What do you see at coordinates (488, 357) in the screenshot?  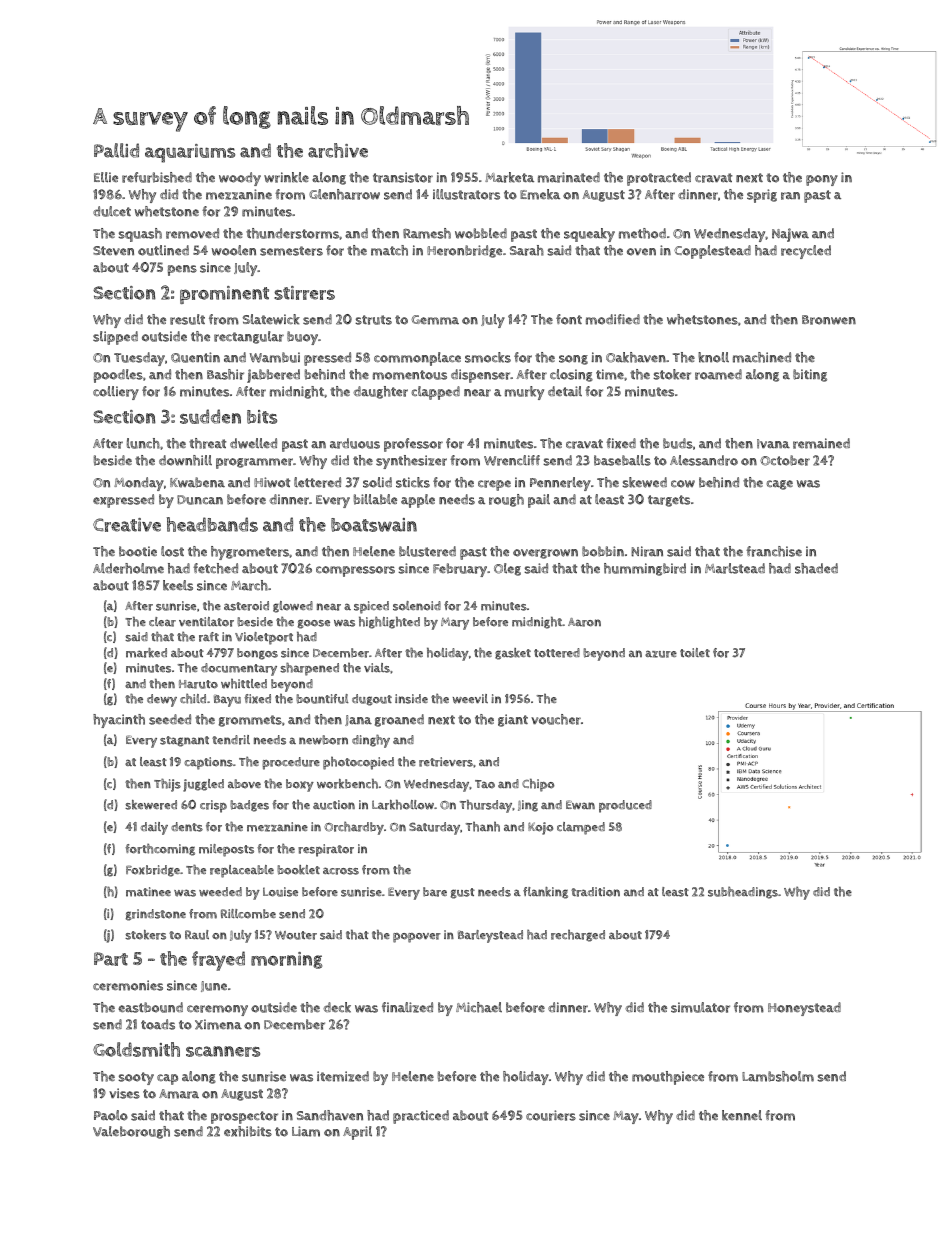 I see `smocks` at bounding box center [488, 357].
